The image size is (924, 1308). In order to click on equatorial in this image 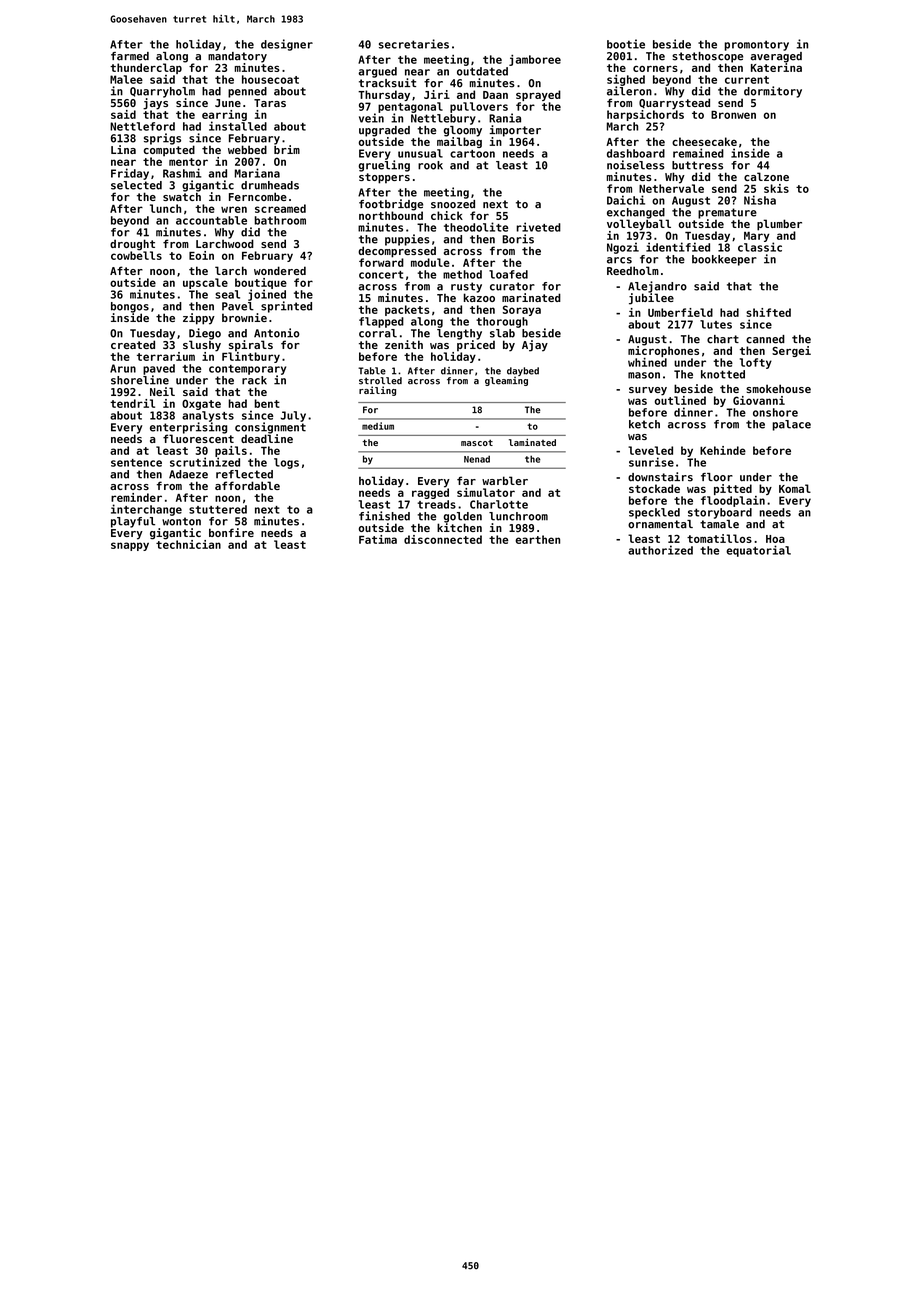, I will do `click(758, 551)`.
